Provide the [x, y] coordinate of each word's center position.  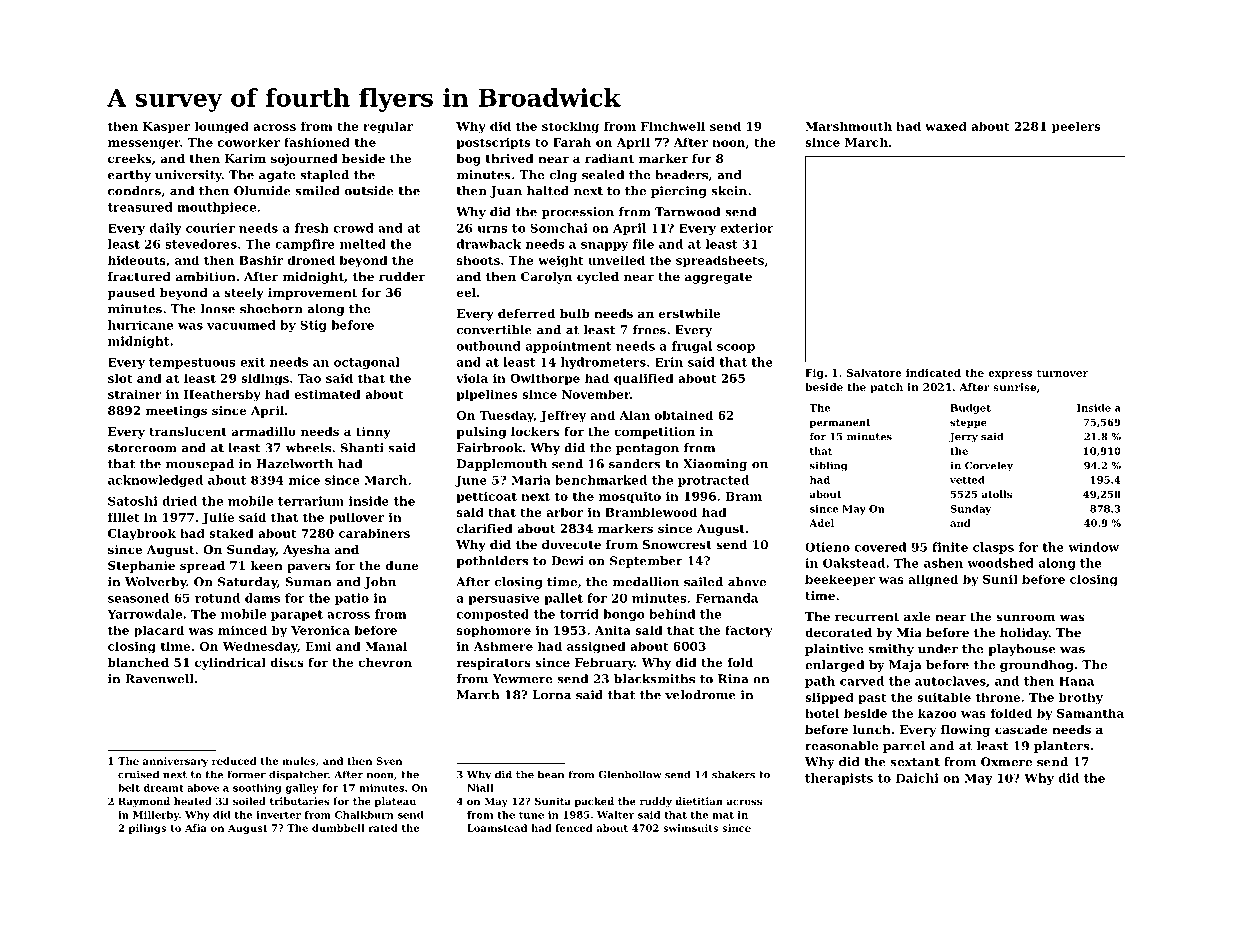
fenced [574, 828]
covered [880, 547]
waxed [946, 126]
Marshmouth [848, 126]
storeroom [142, 448]
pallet [563, 599]
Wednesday [260, 647]
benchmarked [601, 480]
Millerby [156, 816]
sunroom [1025, 617]
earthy [129, 176]
